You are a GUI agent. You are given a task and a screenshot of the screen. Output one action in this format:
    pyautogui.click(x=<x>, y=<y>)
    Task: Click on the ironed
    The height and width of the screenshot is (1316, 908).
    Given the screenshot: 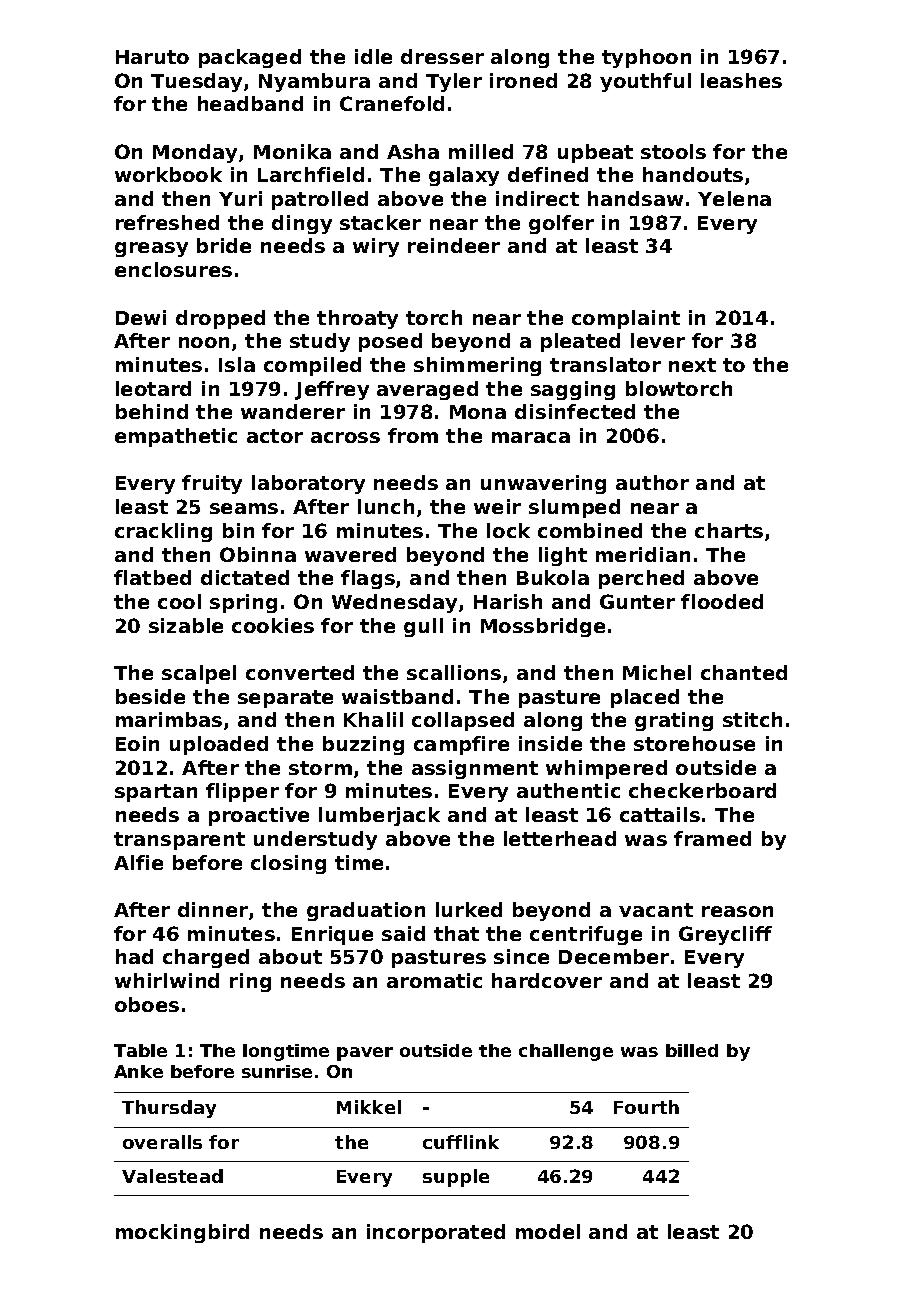 What is the action you would take?
    pyautogui.click(x=523, y=80)
